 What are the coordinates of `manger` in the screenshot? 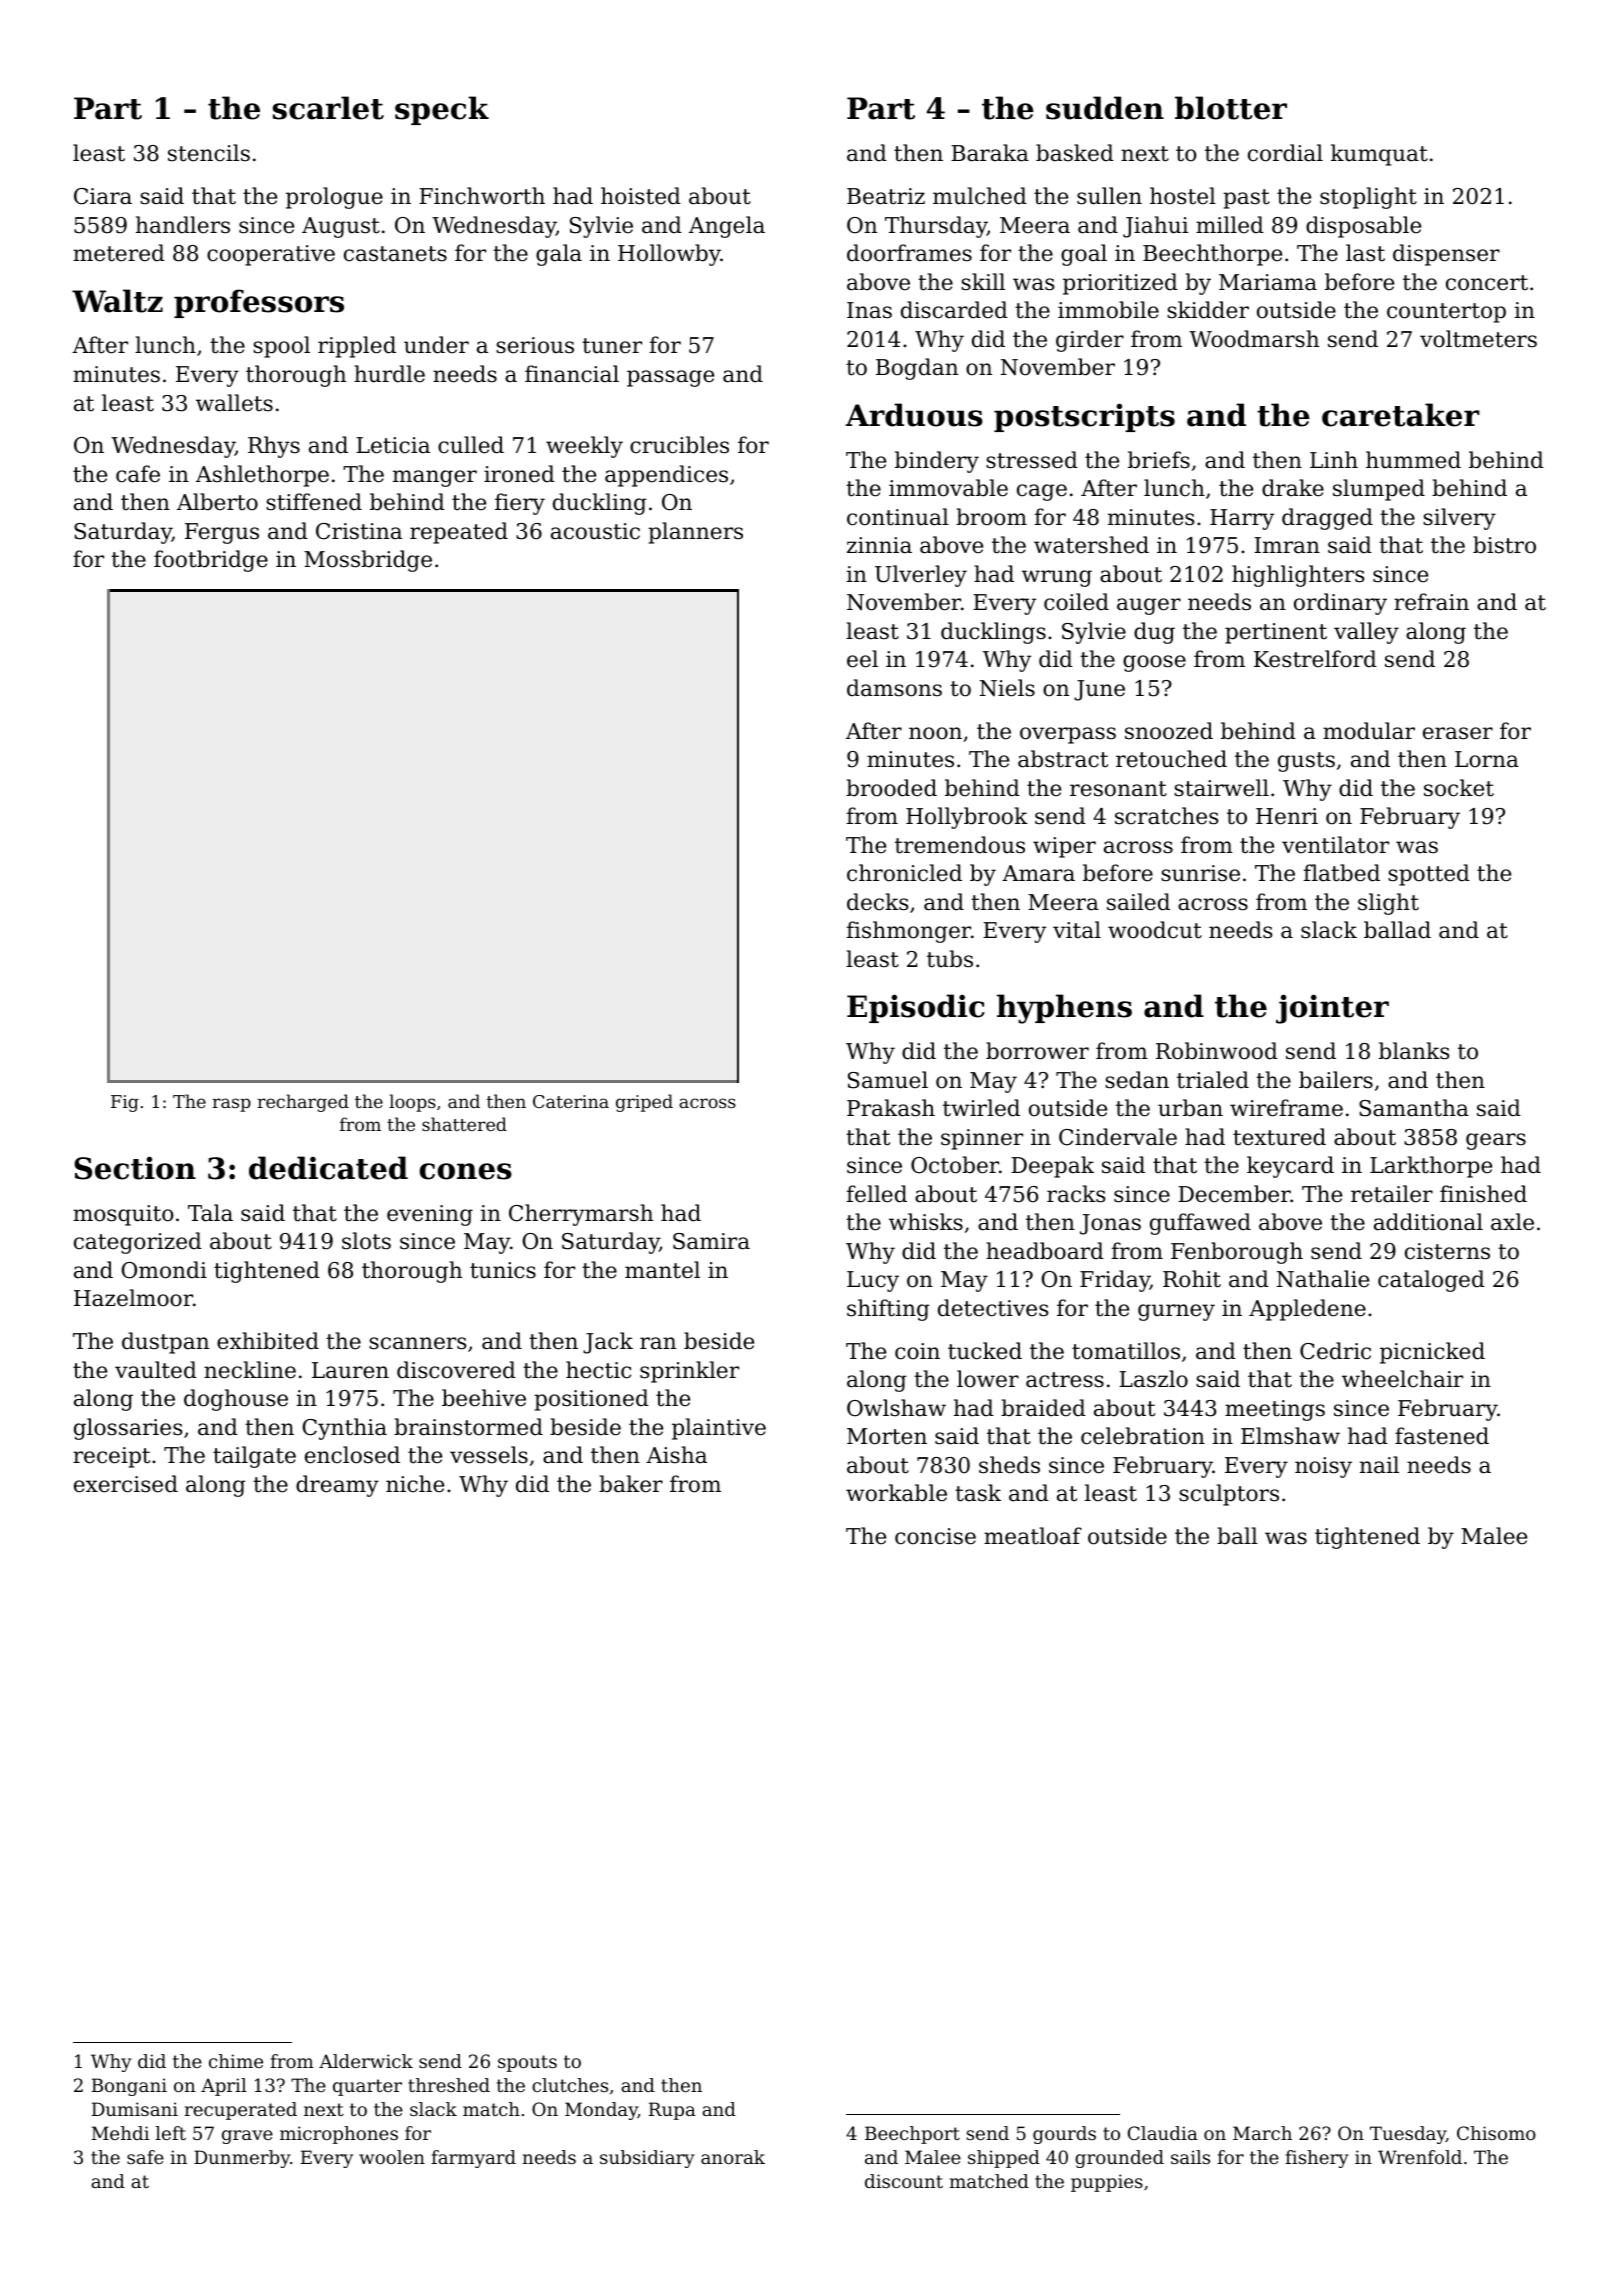 It's located at (435, 478).
